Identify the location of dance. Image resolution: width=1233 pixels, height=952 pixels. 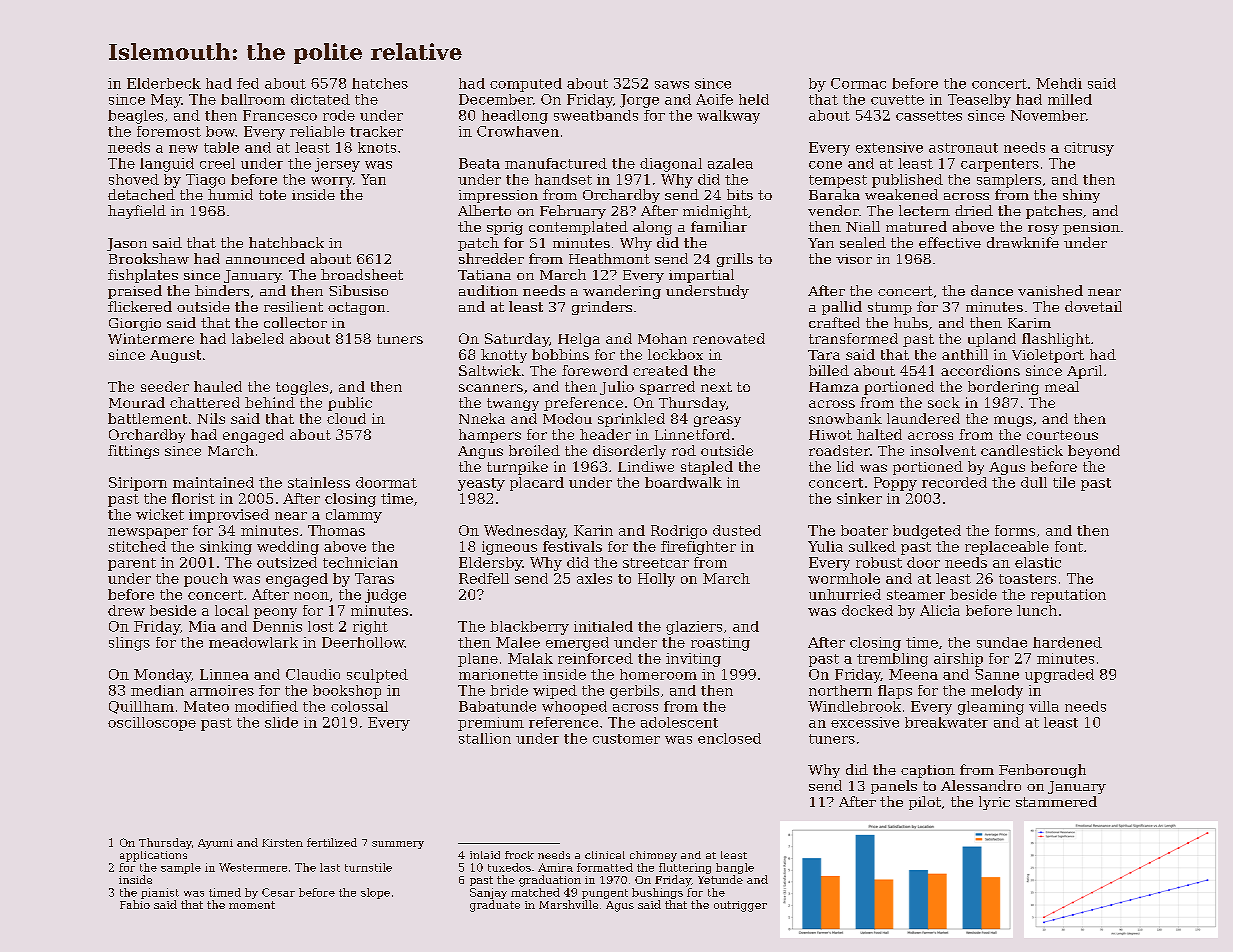
(992, 290).
